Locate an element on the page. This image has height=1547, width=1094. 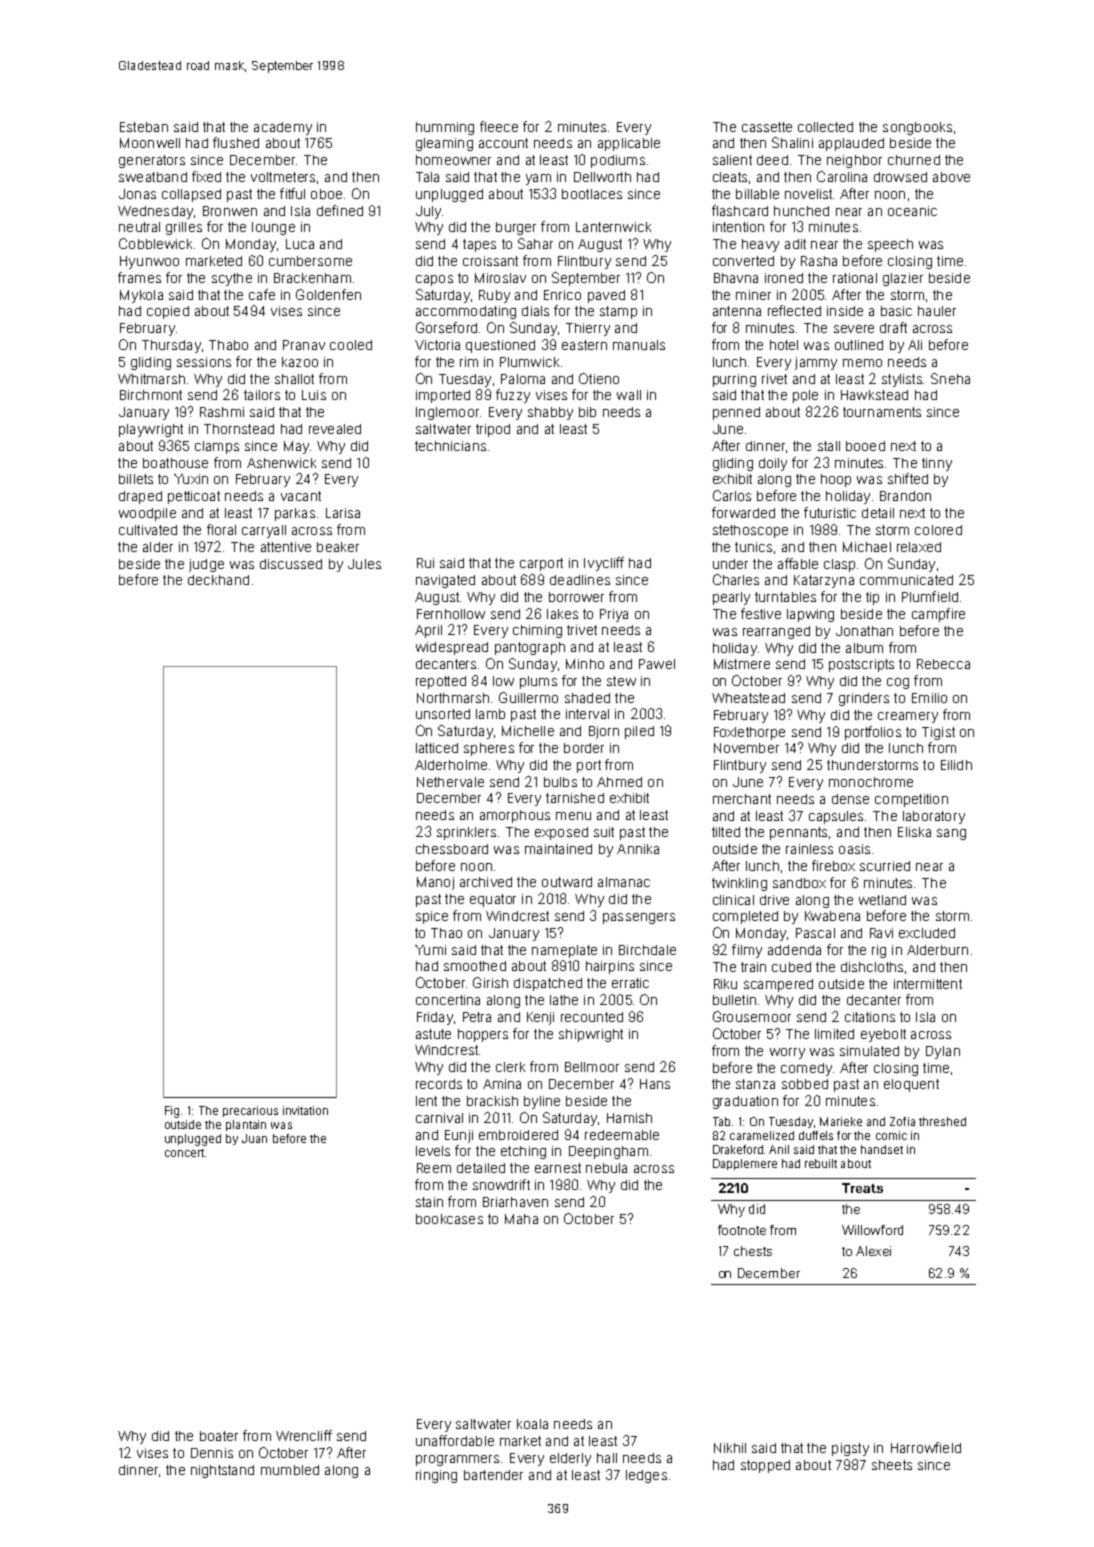
stopped is located at coordinates (765, 1466).
